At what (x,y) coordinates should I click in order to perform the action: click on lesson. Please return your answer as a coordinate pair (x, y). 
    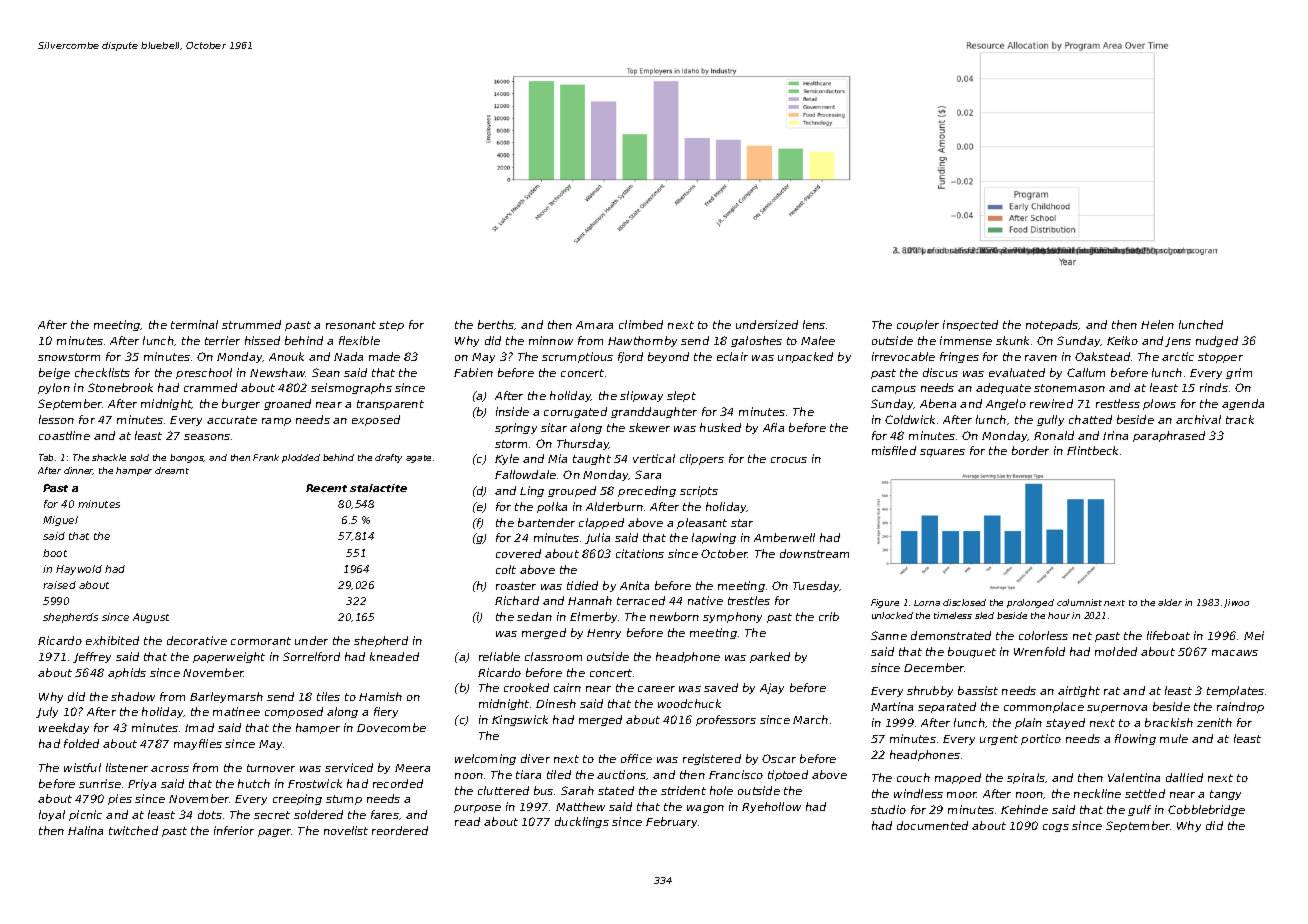
    Looking at the image, I should click on (56, 419).
